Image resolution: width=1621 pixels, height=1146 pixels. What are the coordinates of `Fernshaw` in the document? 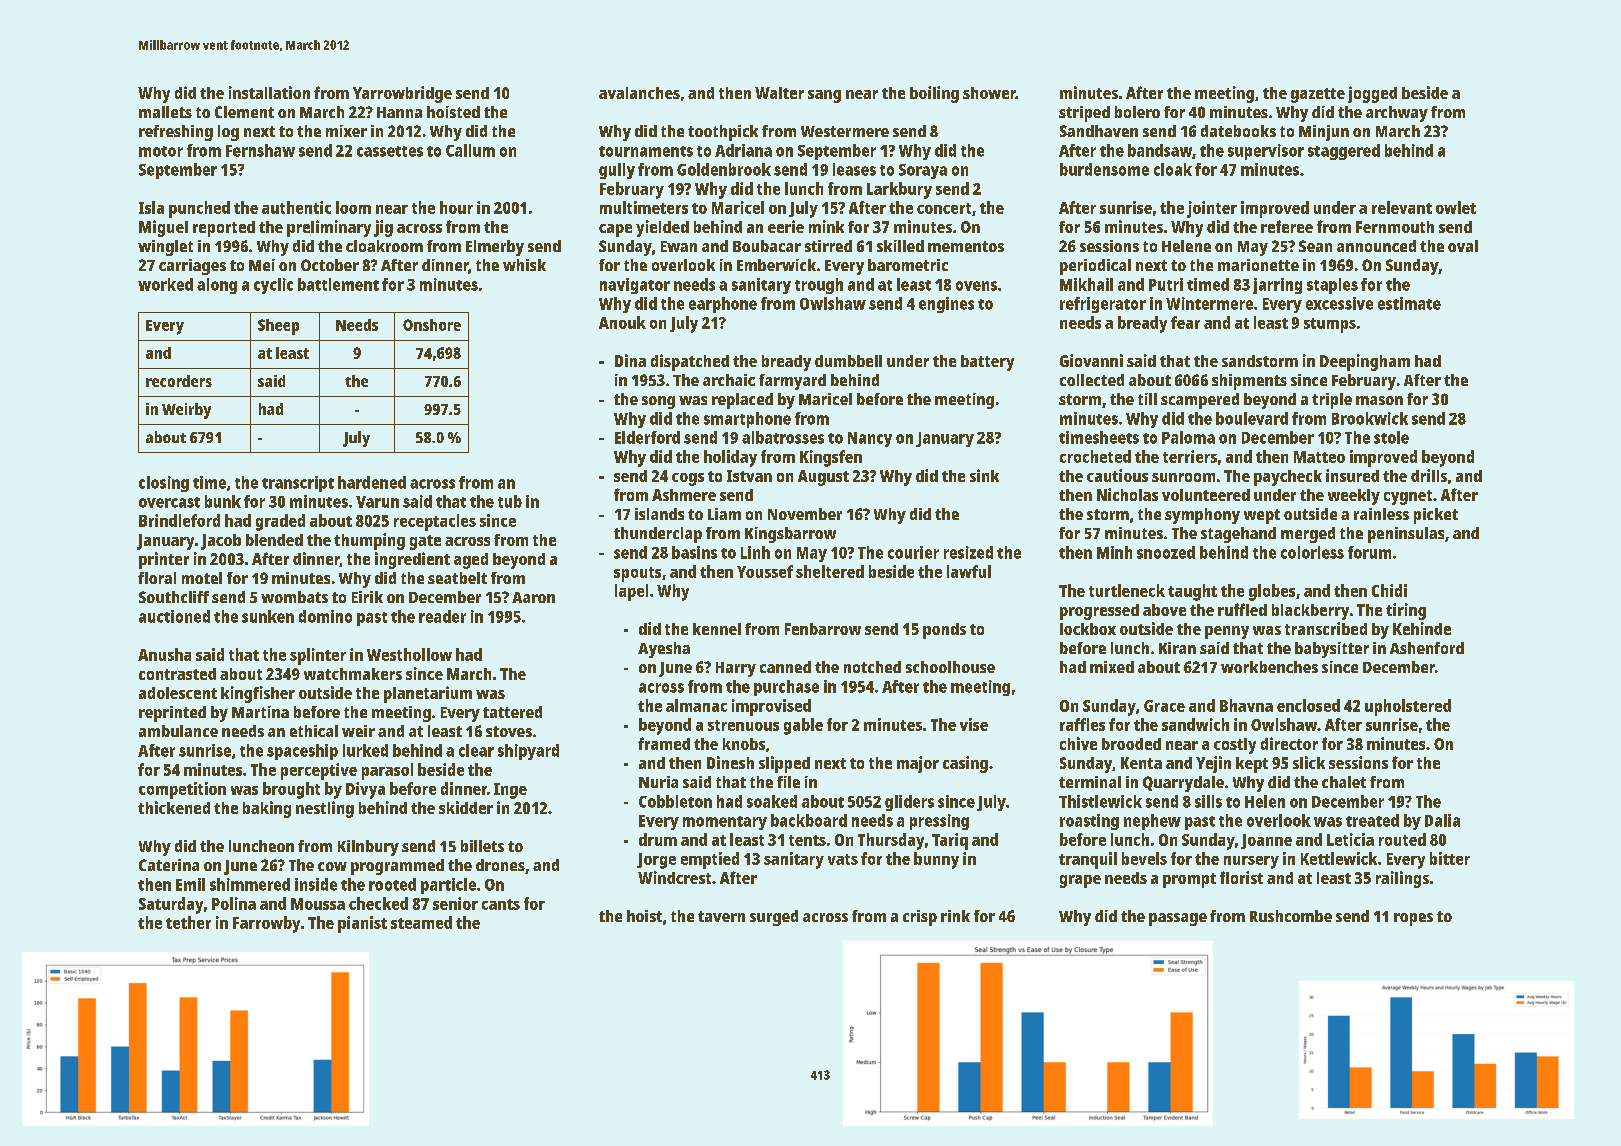 It's located at (260, 150).
